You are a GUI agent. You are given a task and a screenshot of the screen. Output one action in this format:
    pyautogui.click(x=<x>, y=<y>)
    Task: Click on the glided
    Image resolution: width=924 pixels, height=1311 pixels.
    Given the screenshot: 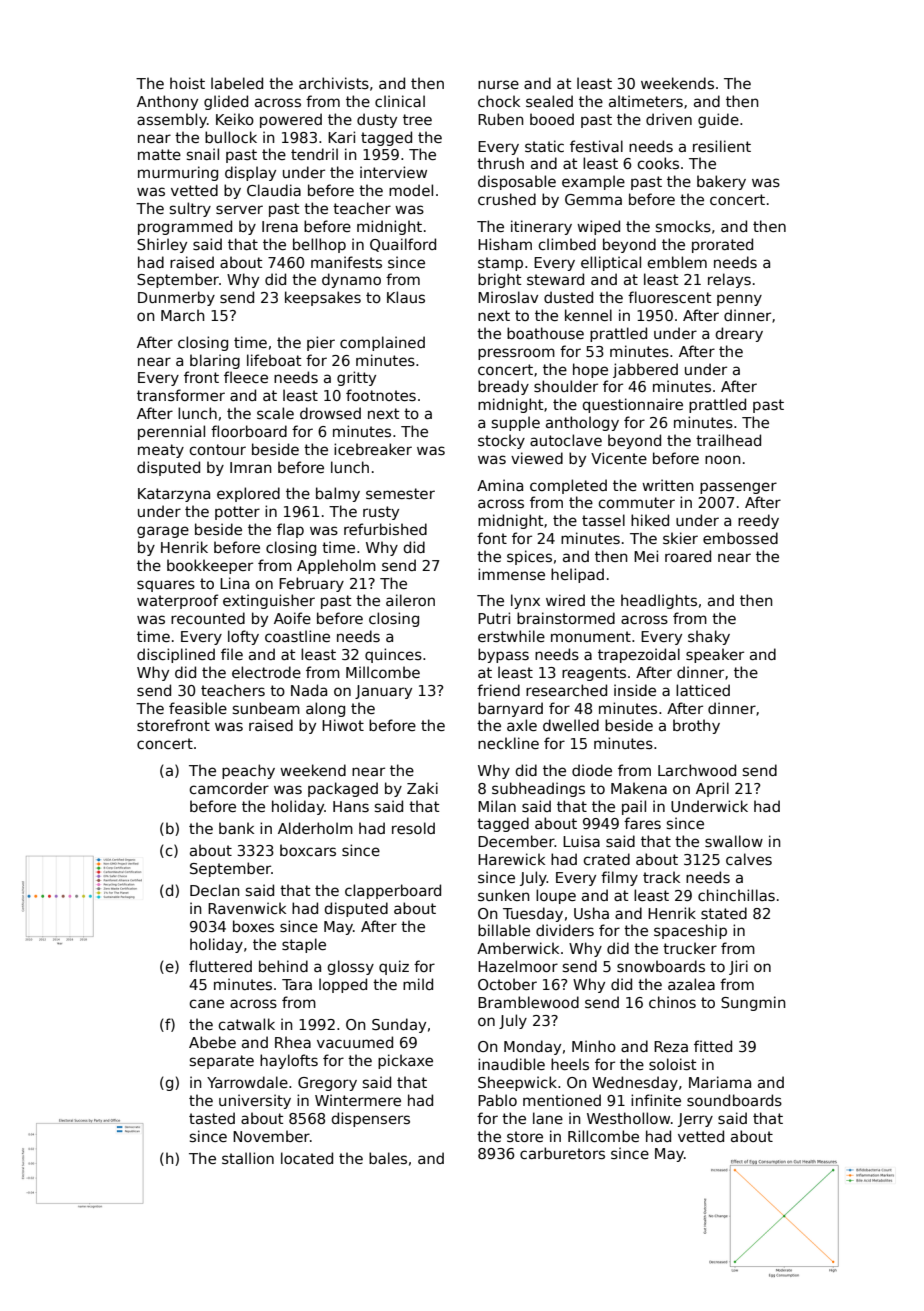 What is the action you would take?
    pyautogui.click(x=226, y=102)
